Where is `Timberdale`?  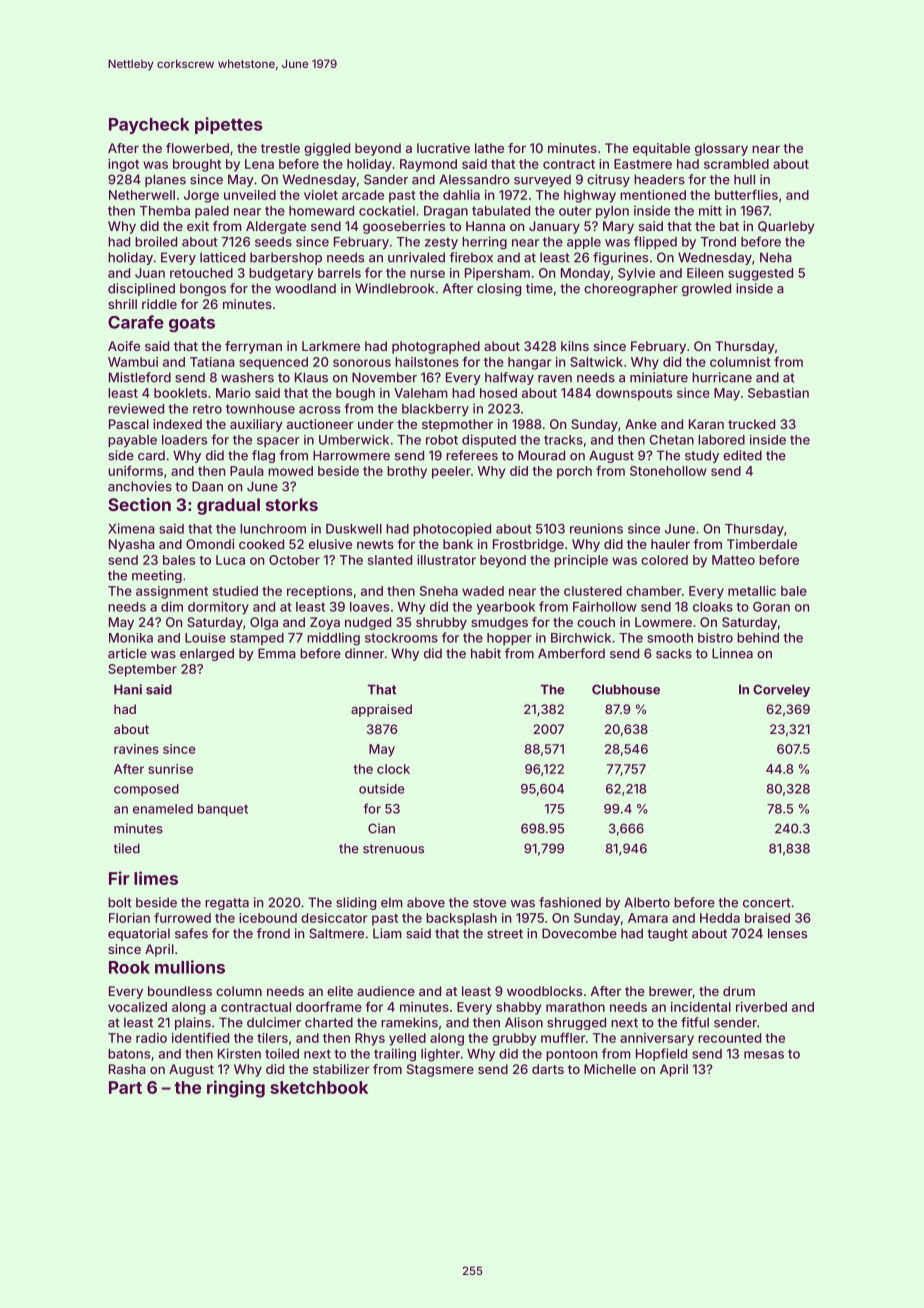 Timberdale is located at coordinates (762, 544).
